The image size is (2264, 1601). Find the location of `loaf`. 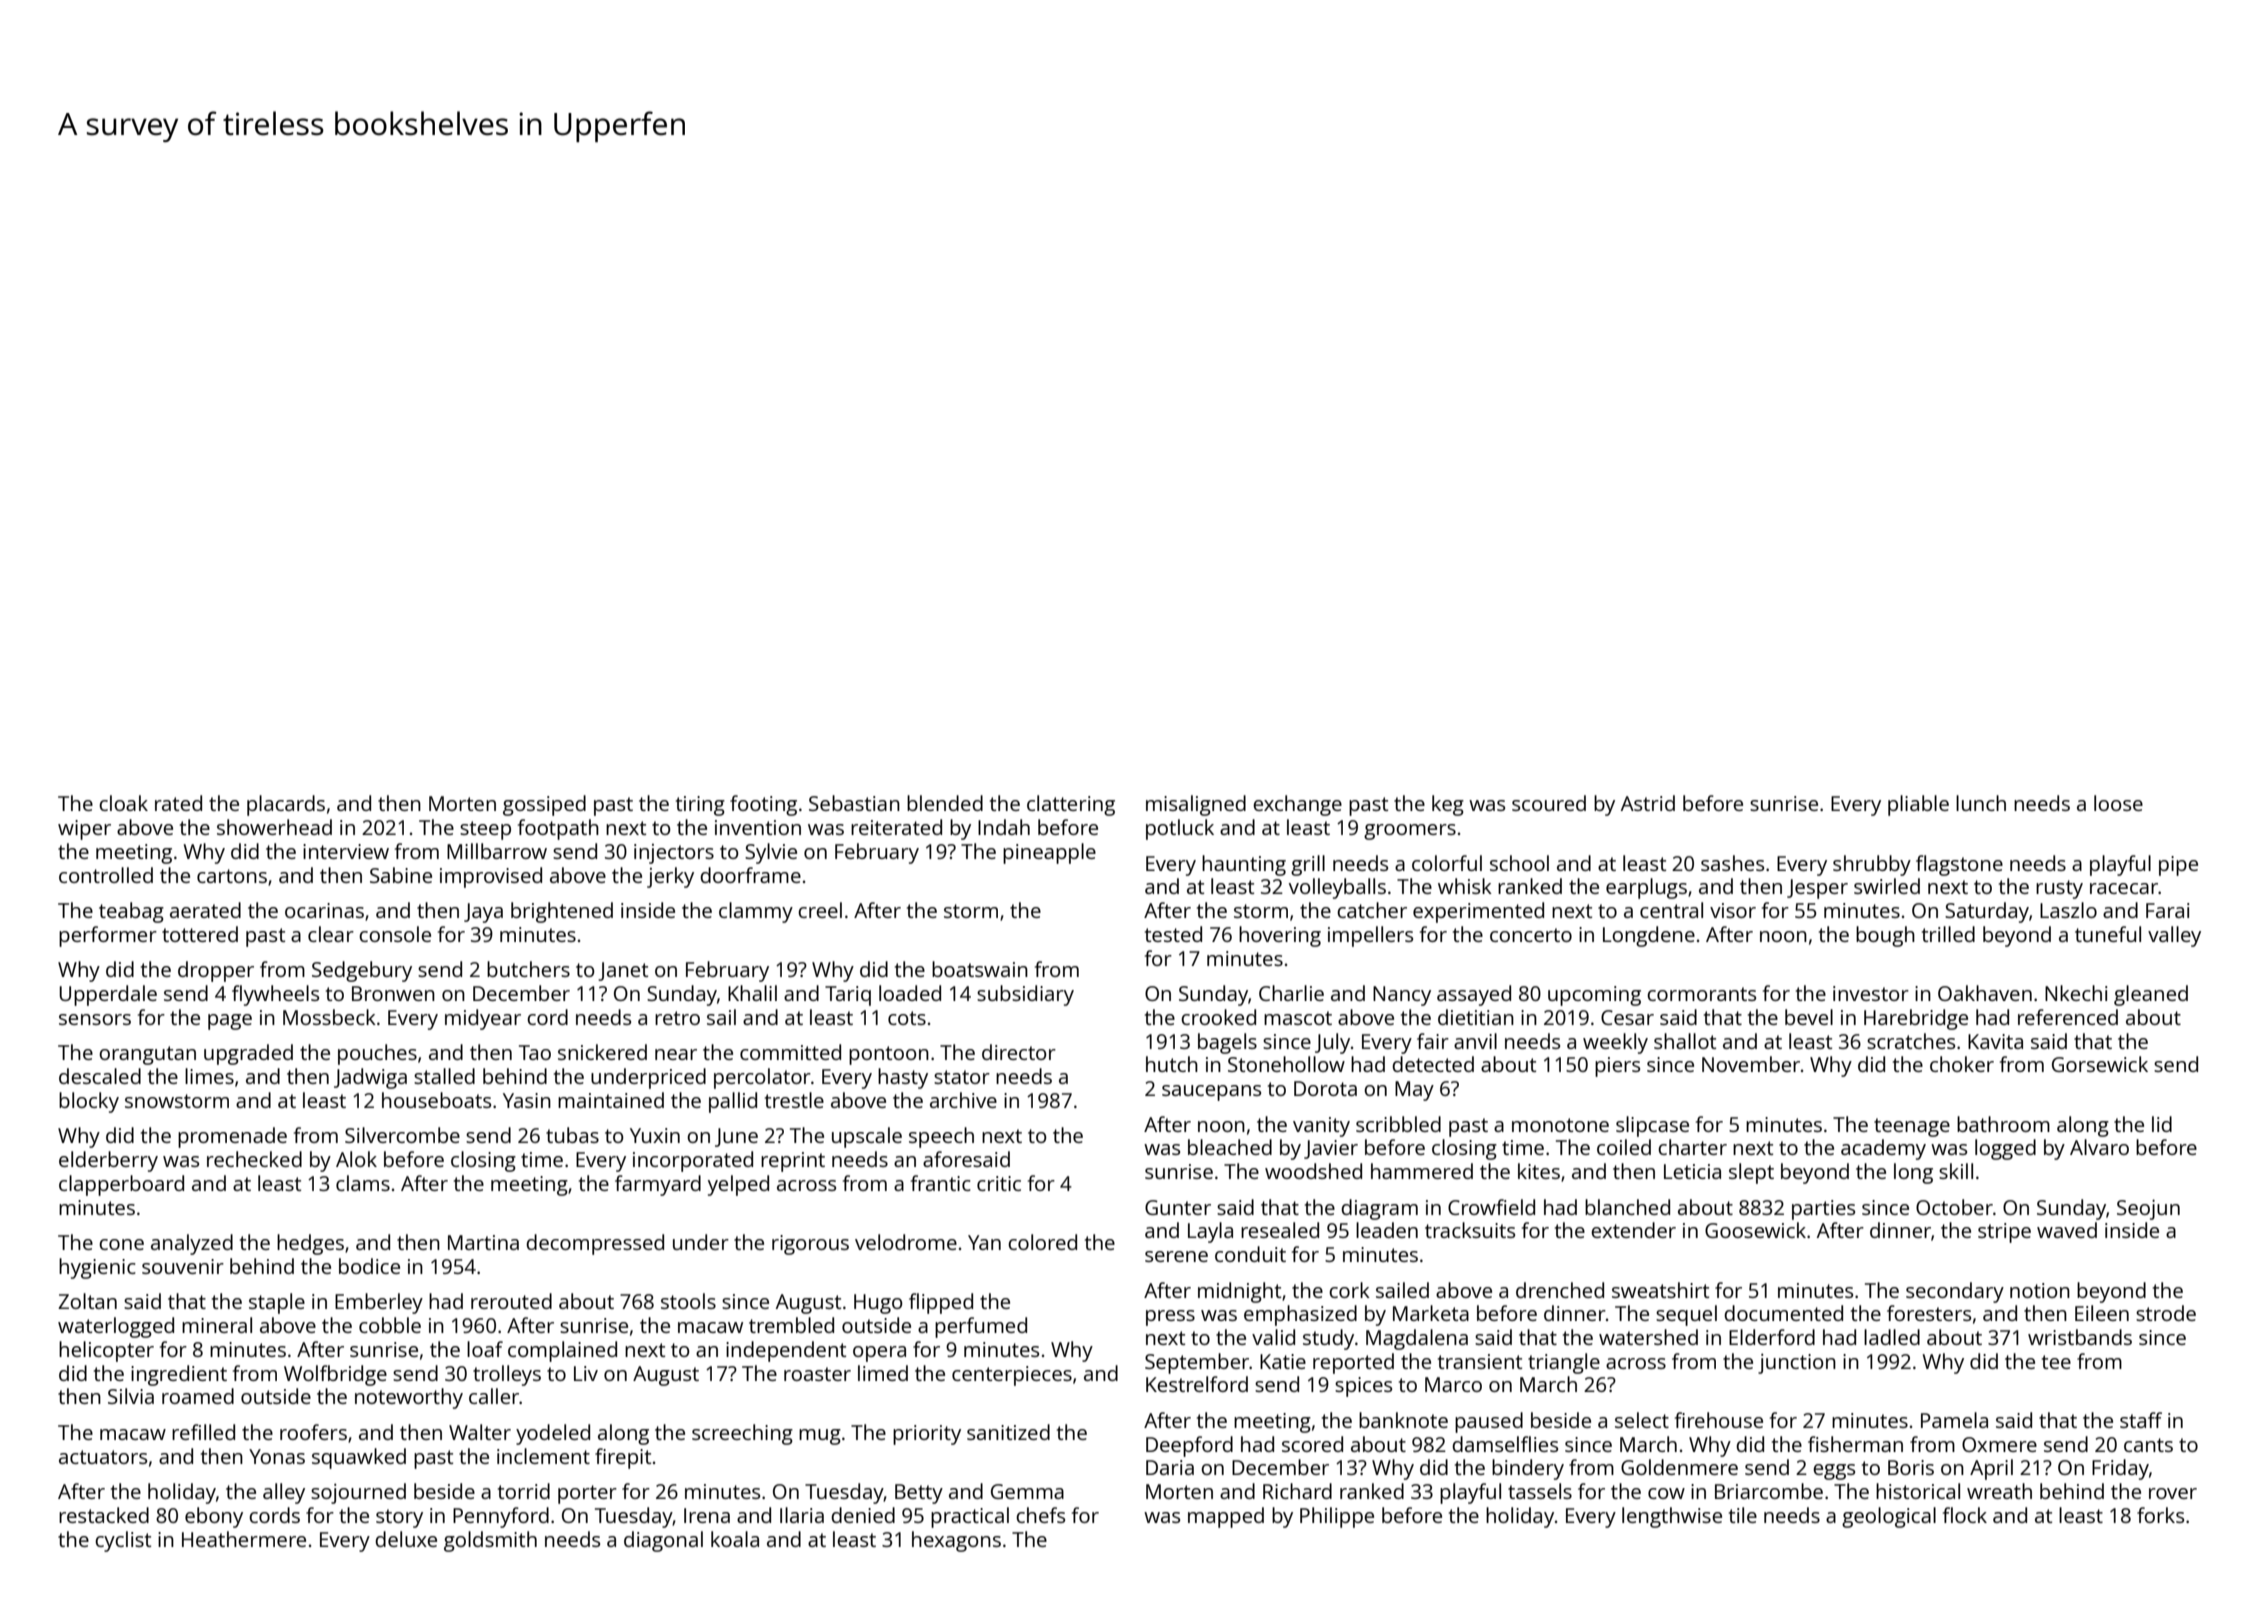

loaf is located at coordinates (485, 1349).
